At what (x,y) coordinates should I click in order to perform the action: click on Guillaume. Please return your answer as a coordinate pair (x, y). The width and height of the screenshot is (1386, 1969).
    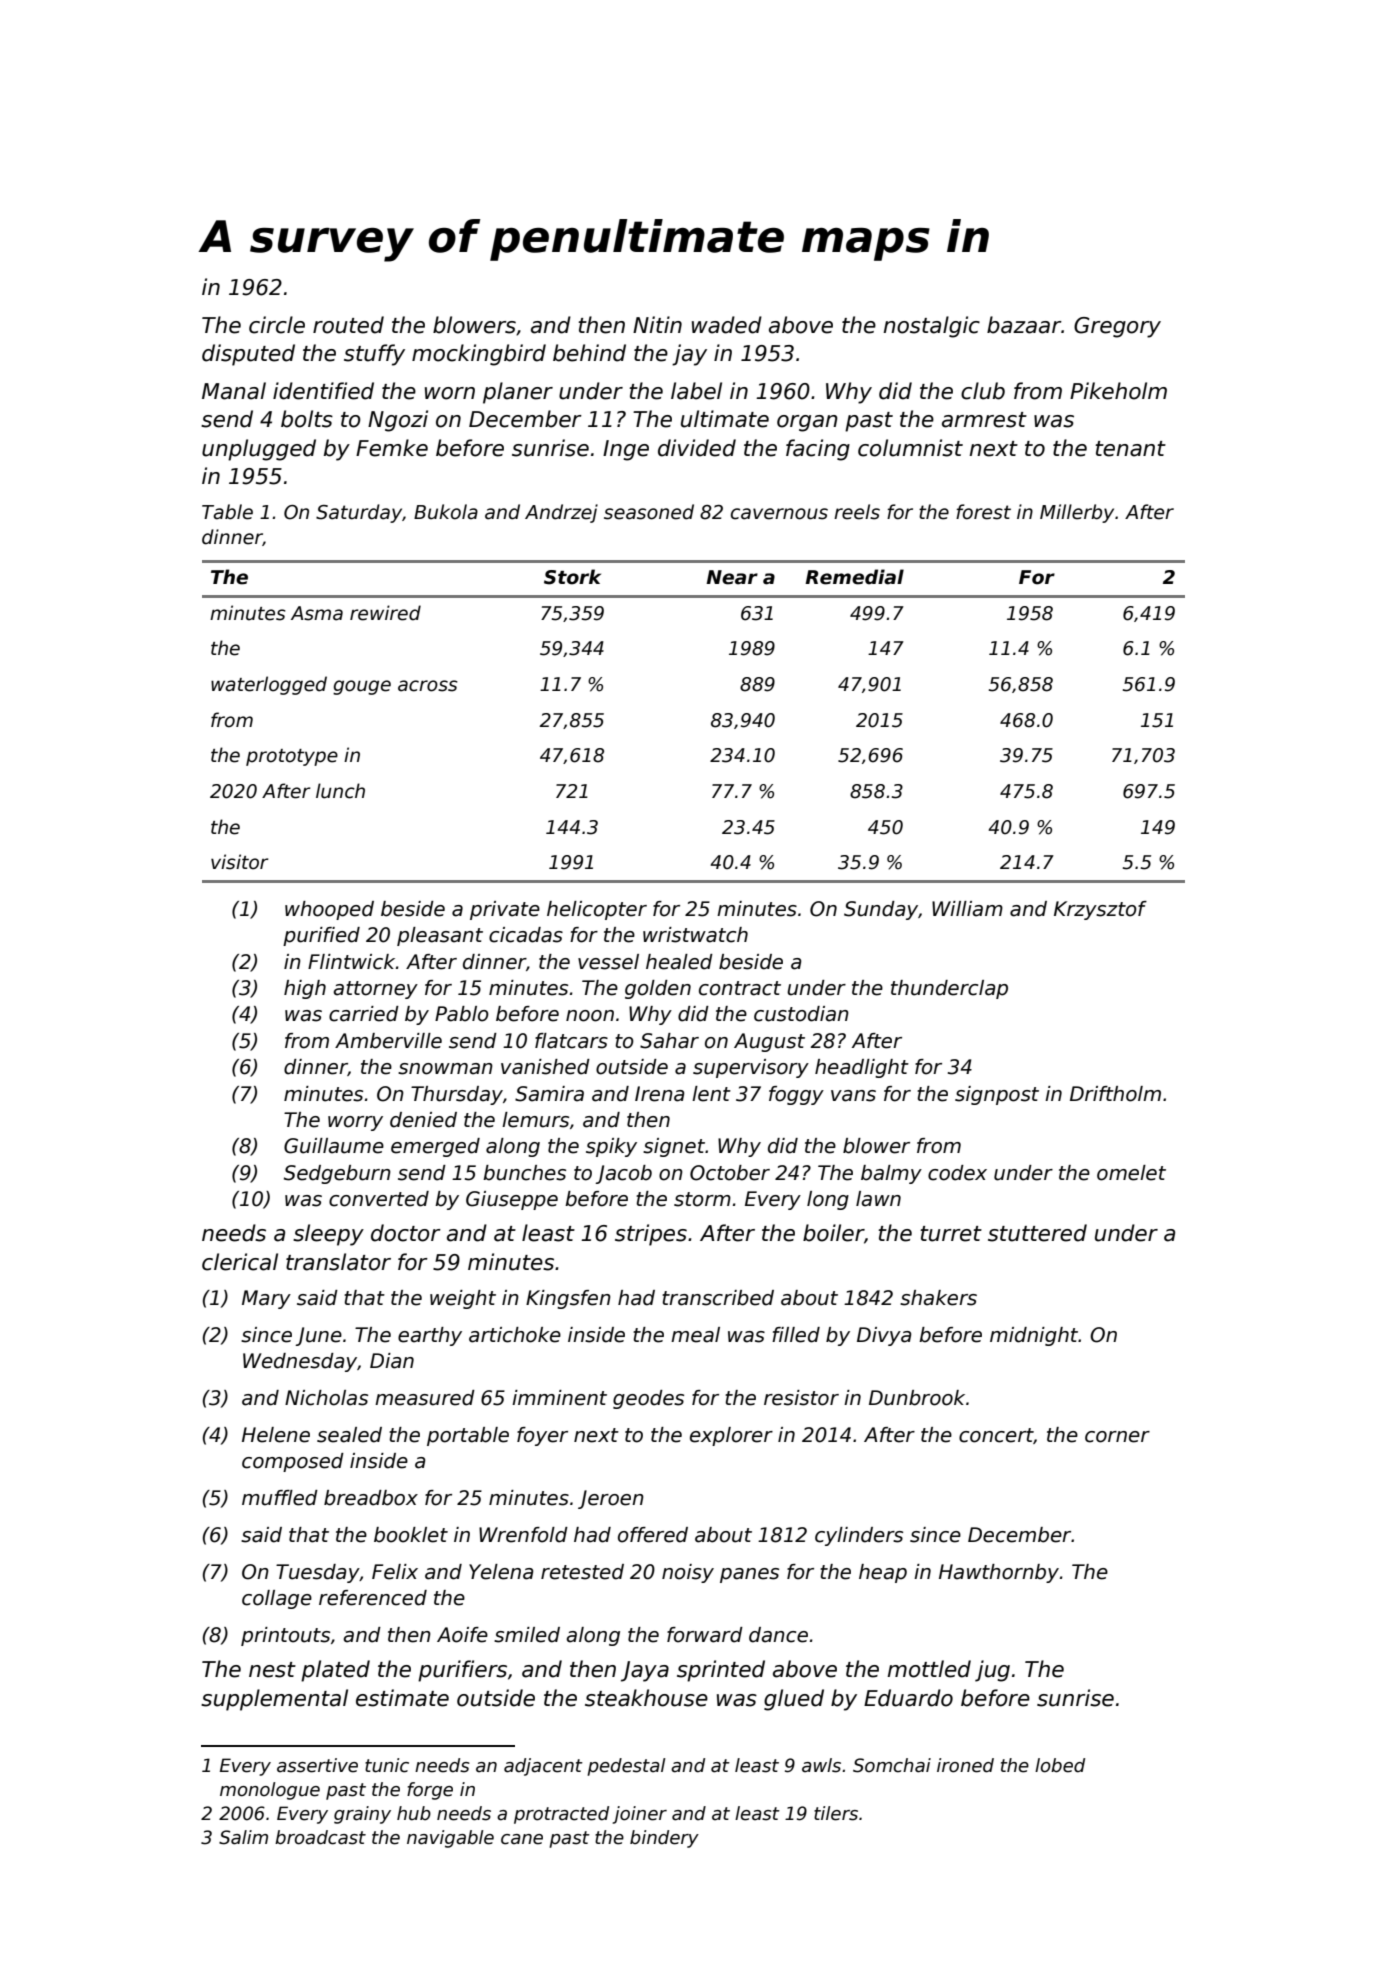
    Looking at the image, I should click on (334, 1146).
